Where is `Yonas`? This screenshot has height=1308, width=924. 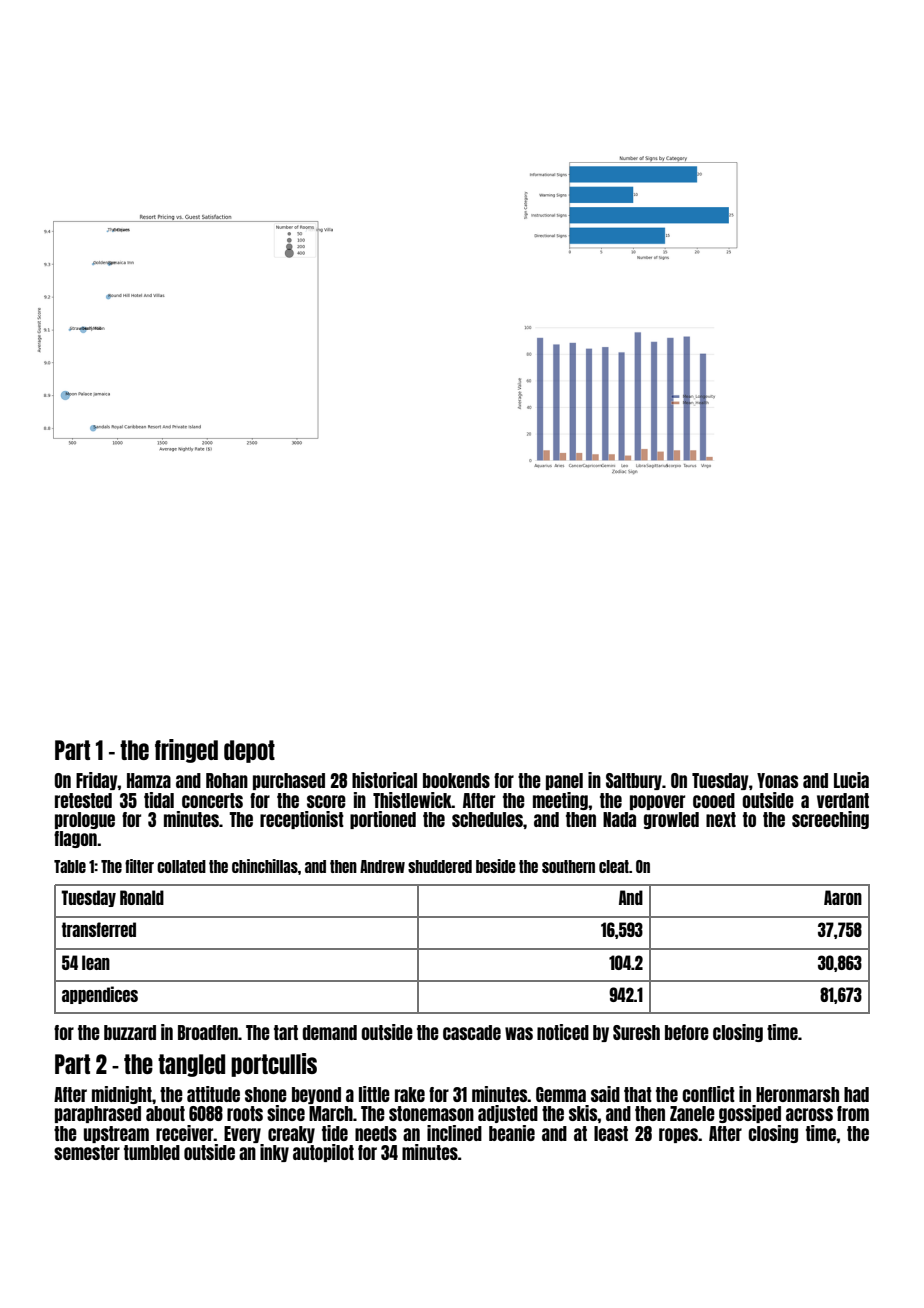
Yonas is located at coordinates (777, 780).
